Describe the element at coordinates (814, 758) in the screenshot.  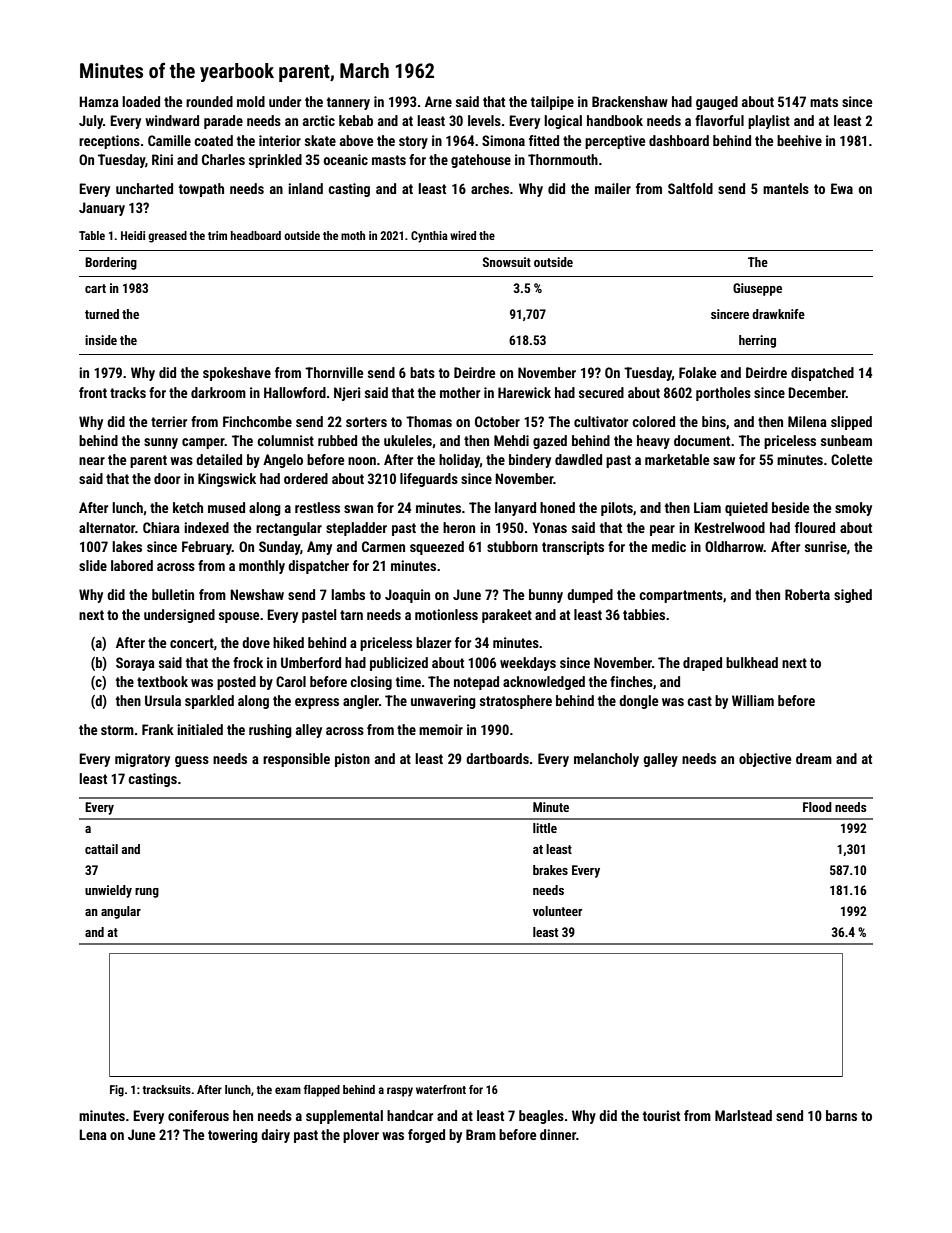
I see `dream` at that location.
